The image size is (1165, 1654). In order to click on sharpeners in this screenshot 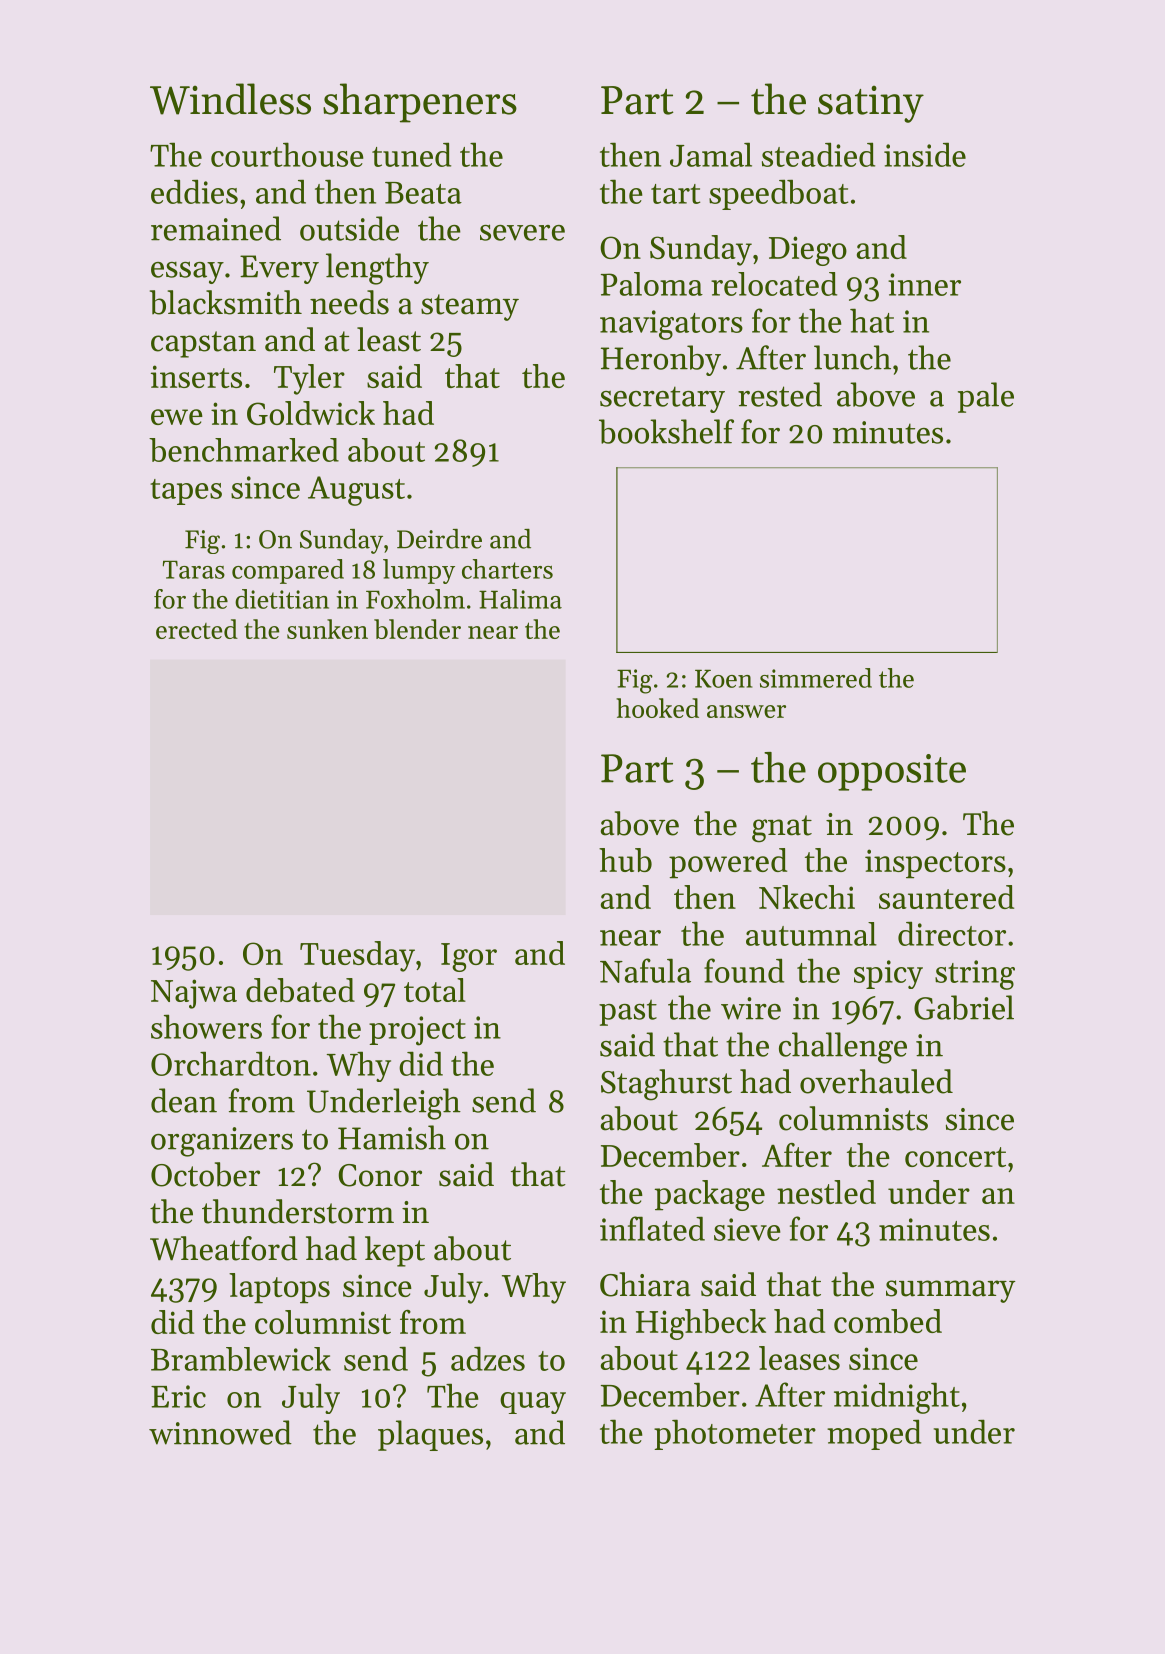, I will do `click(420, 103)`.
